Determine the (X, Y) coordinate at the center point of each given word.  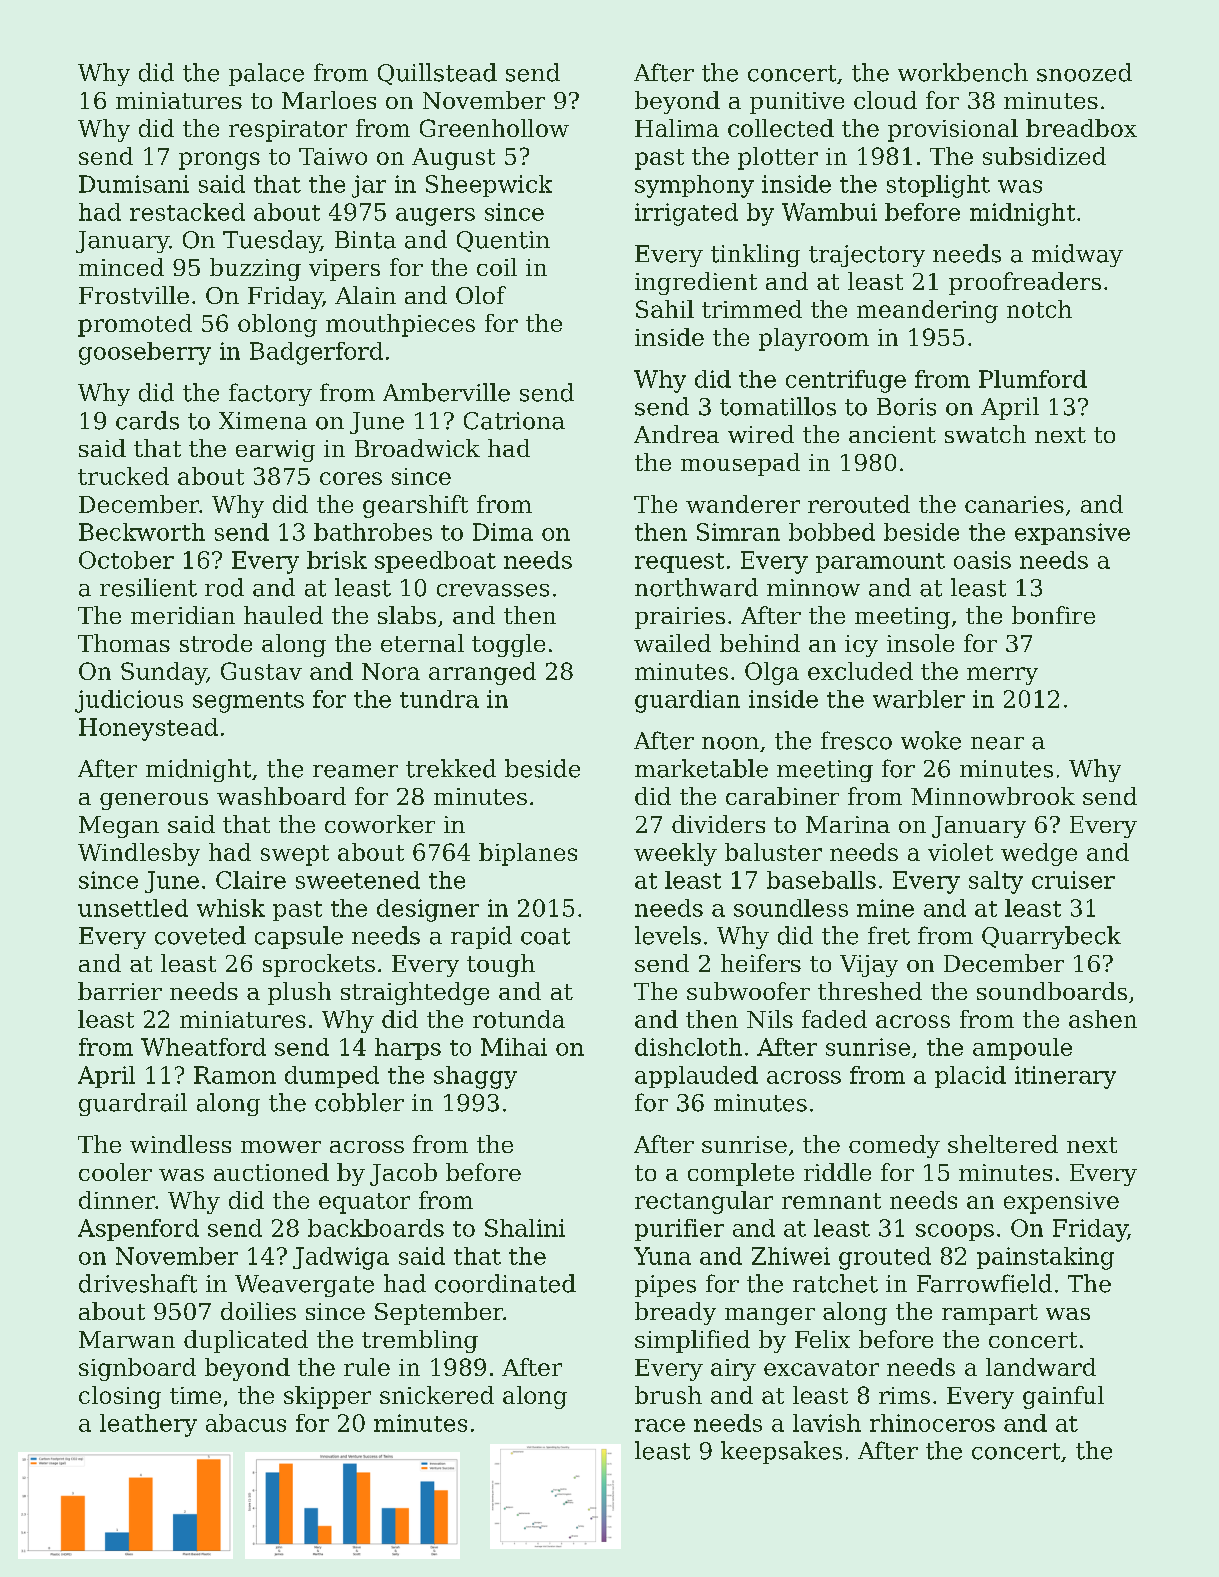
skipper (327, 1397)
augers (435, 217)
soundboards (1052, 991)
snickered (437, 1395)
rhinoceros (932, 1423)
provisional (953, 130)
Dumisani (134, 184)
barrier (120, 991)
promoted (135, 325)
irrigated (686, 214)
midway (1077, 255)
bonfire (1053, 615)
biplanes (528, 854)
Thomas (124, 643)
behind (760, 643)
